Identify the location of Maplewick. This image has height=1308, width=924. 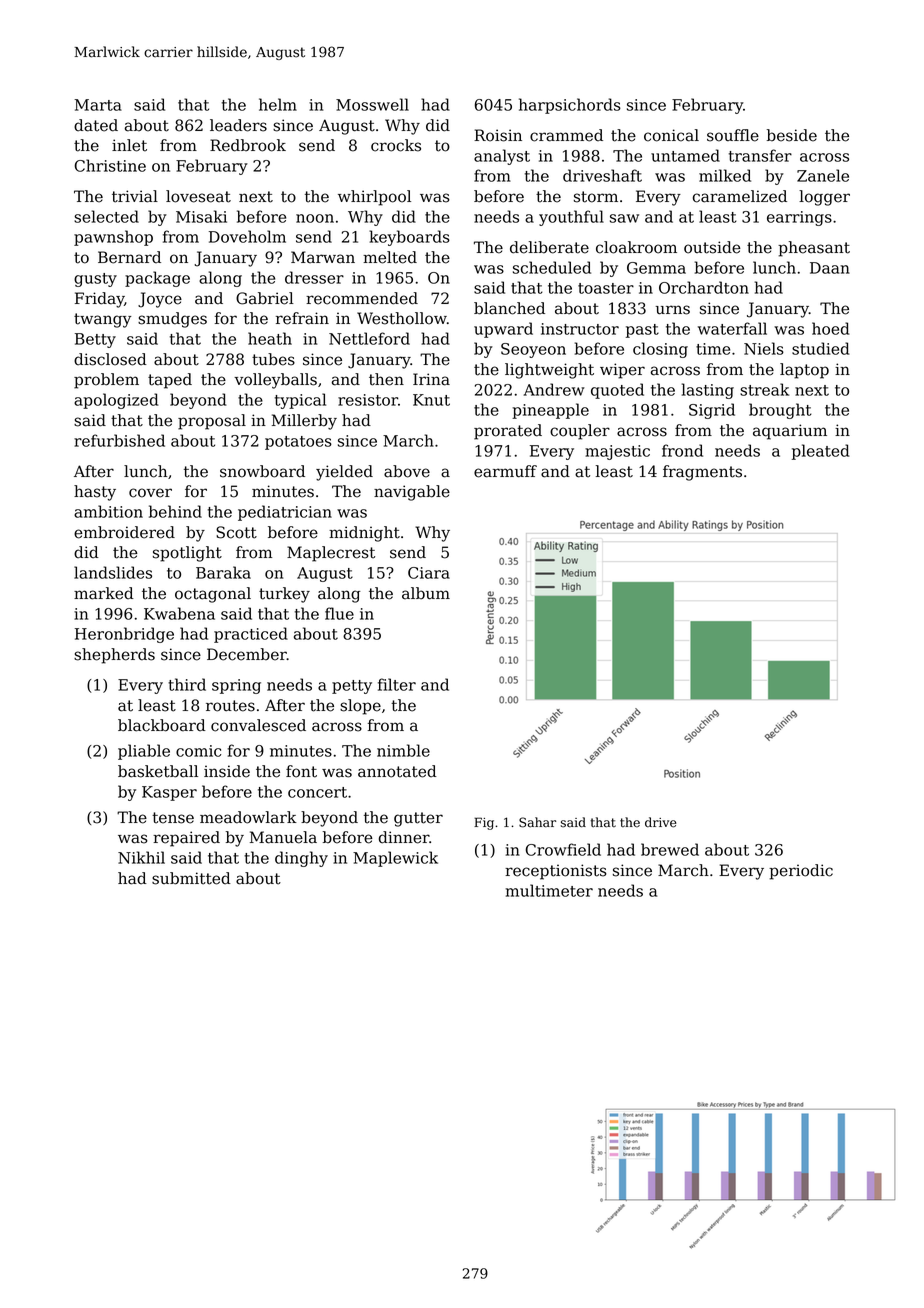
(395, 859).
